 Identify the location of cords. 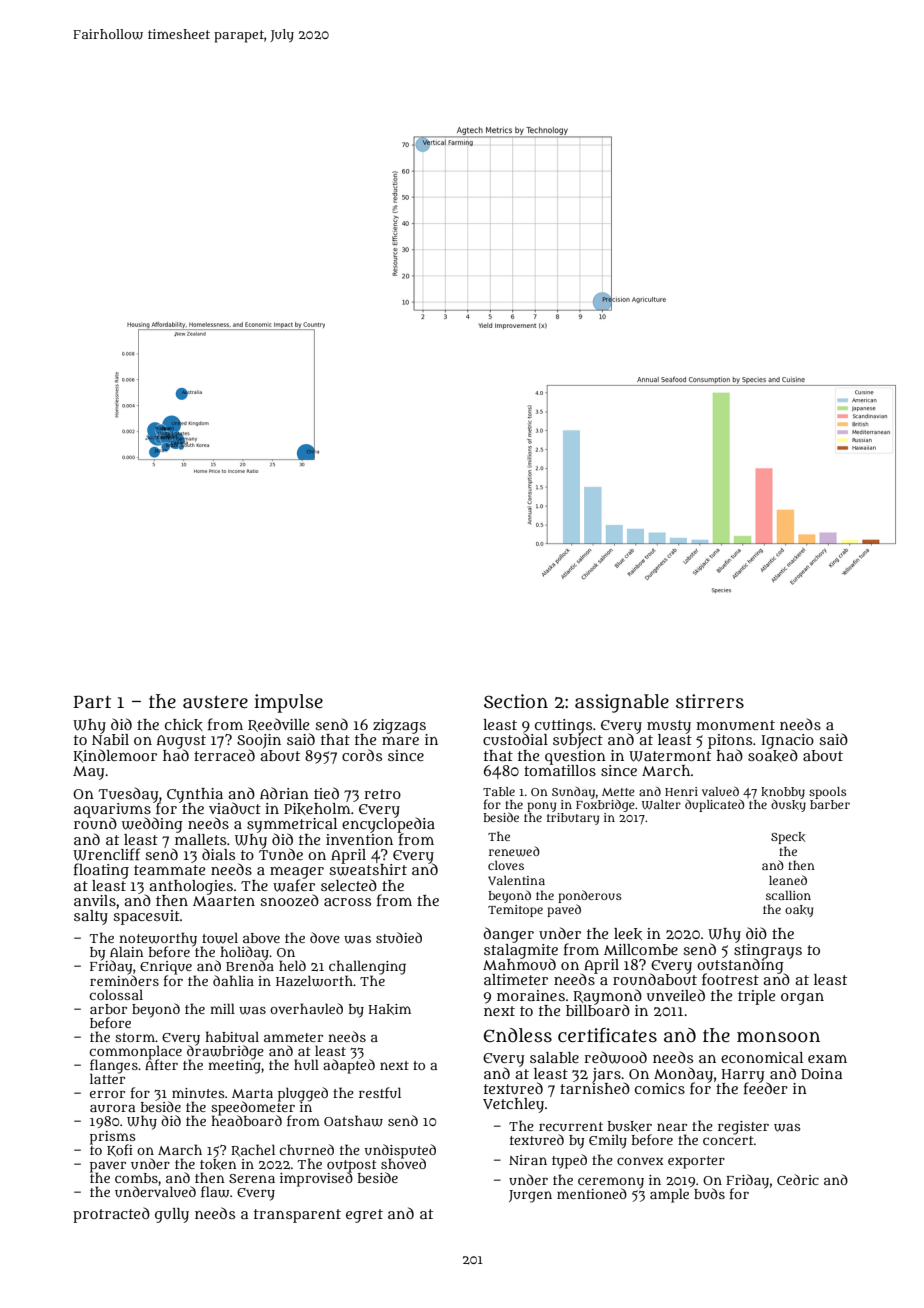
(362, 755).
